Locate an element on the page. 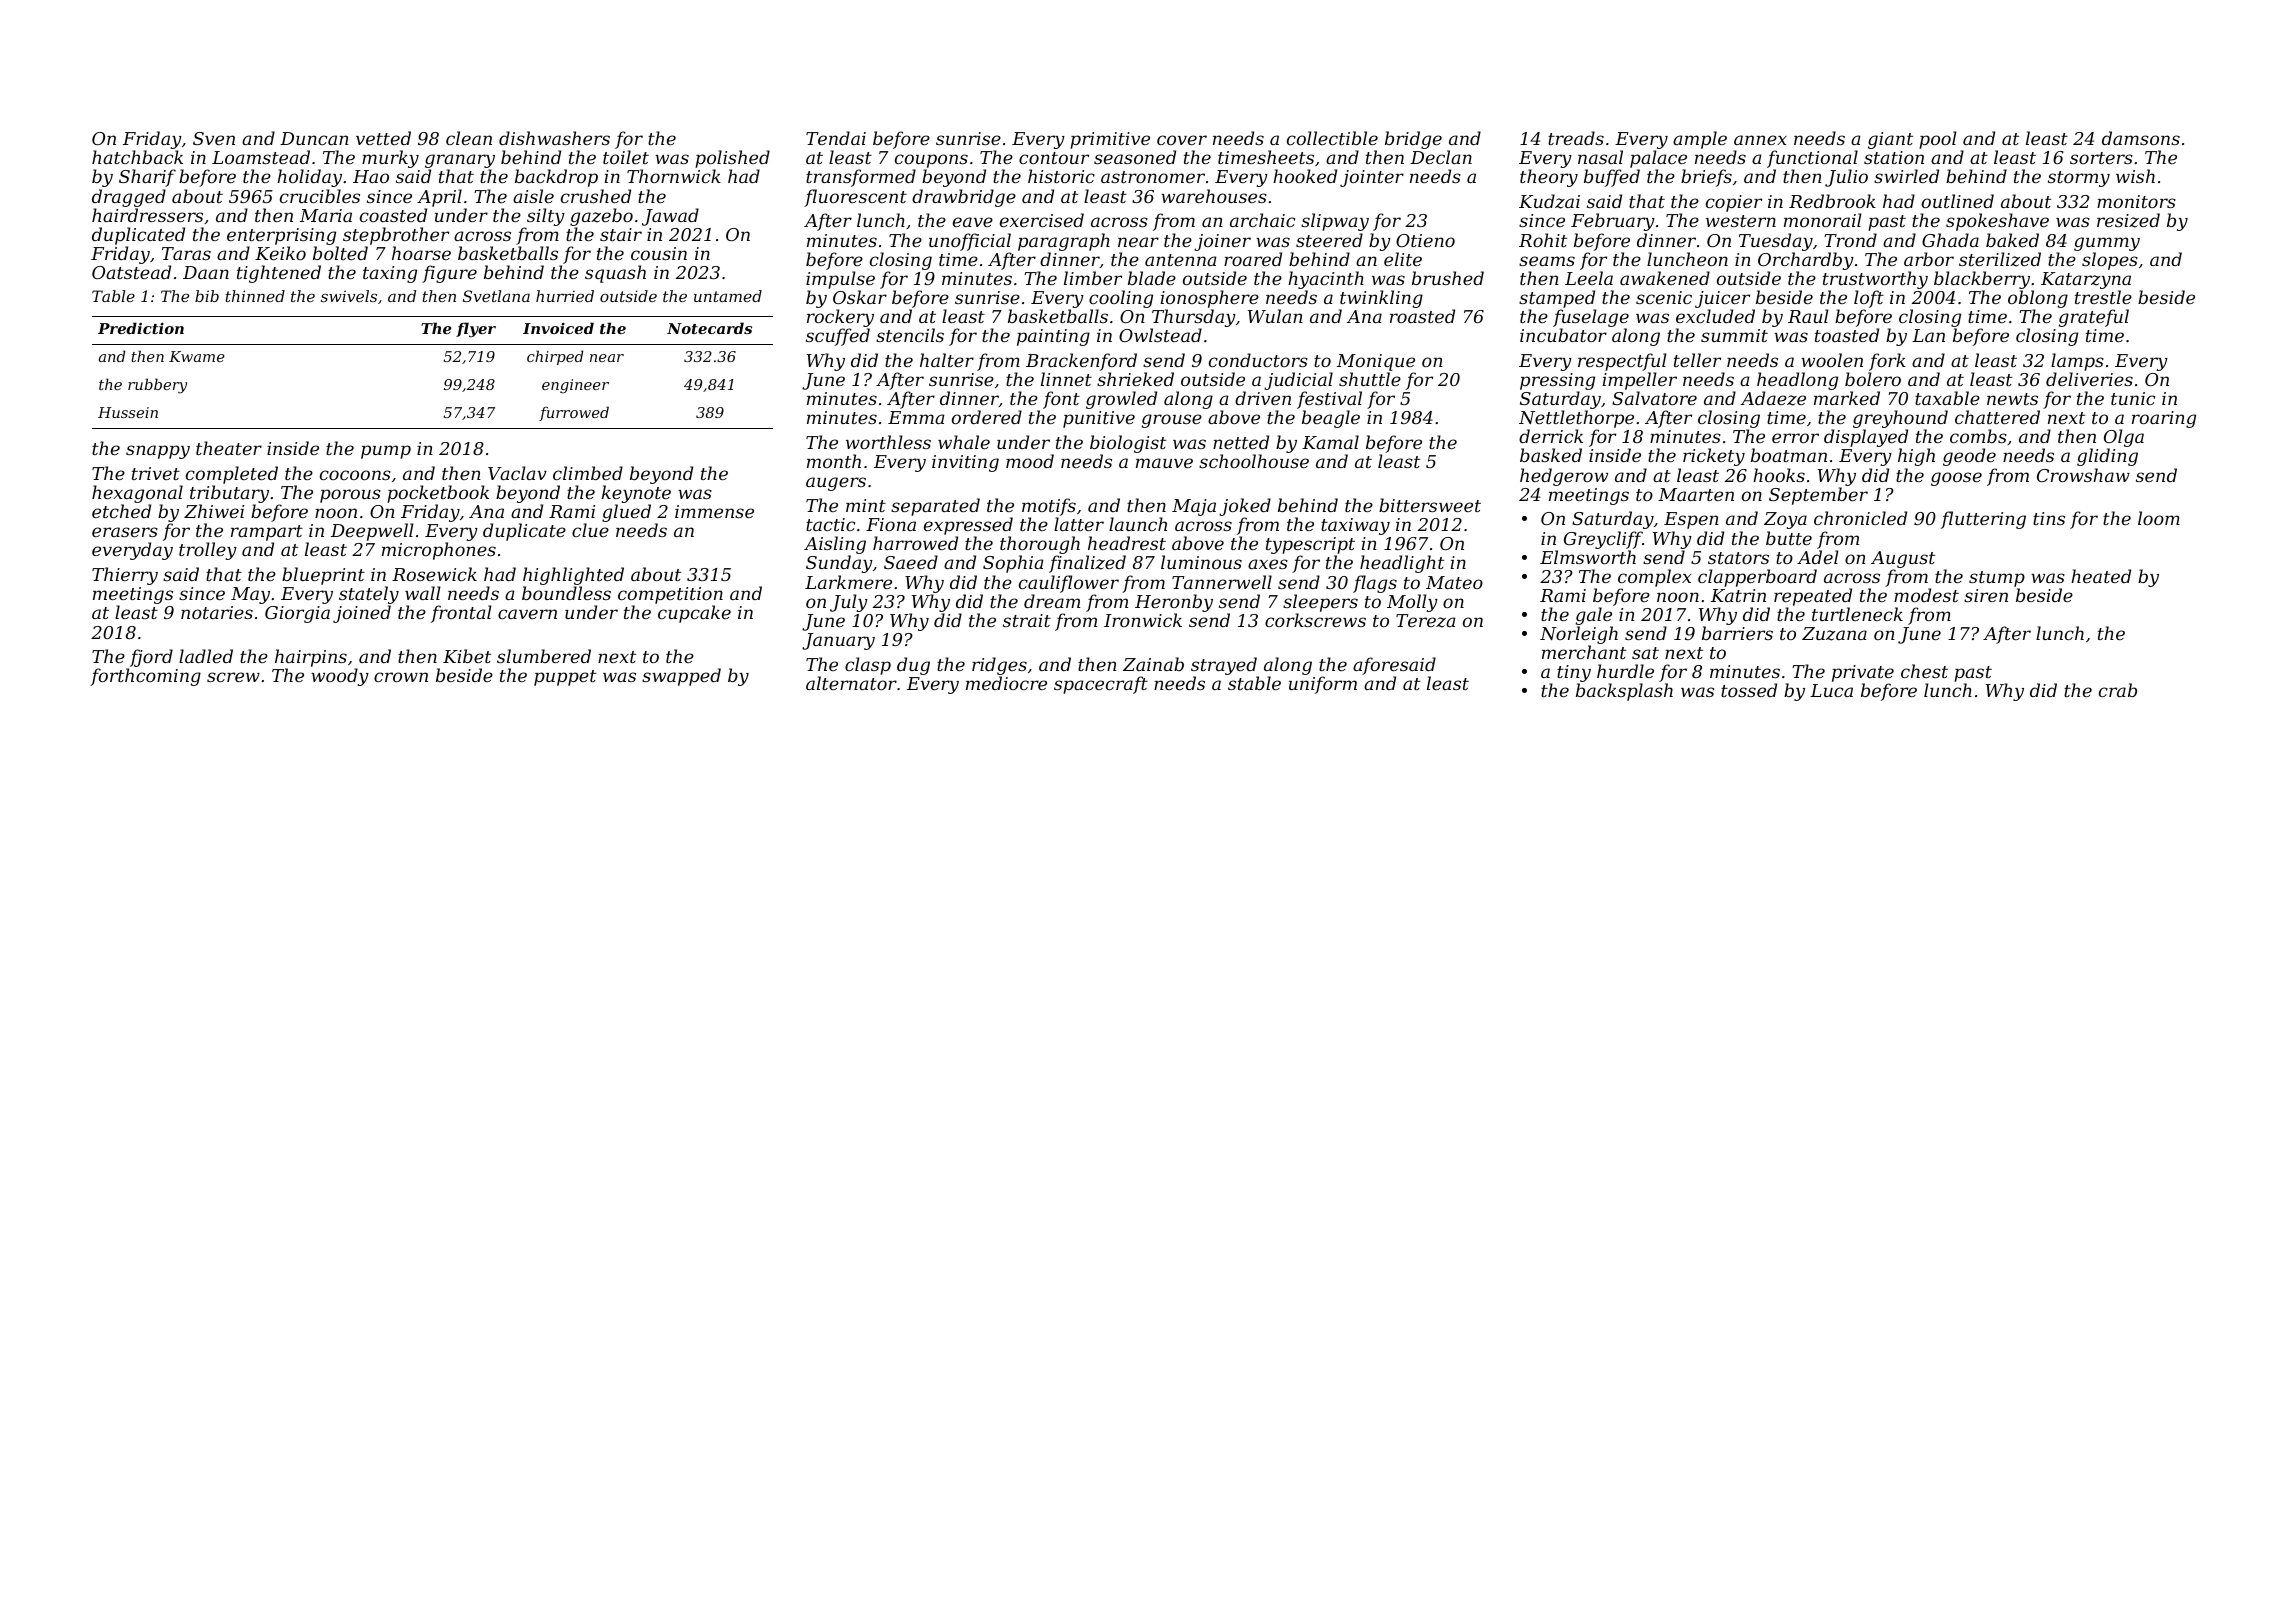  pressing is located at coordinates (1557, 381).
